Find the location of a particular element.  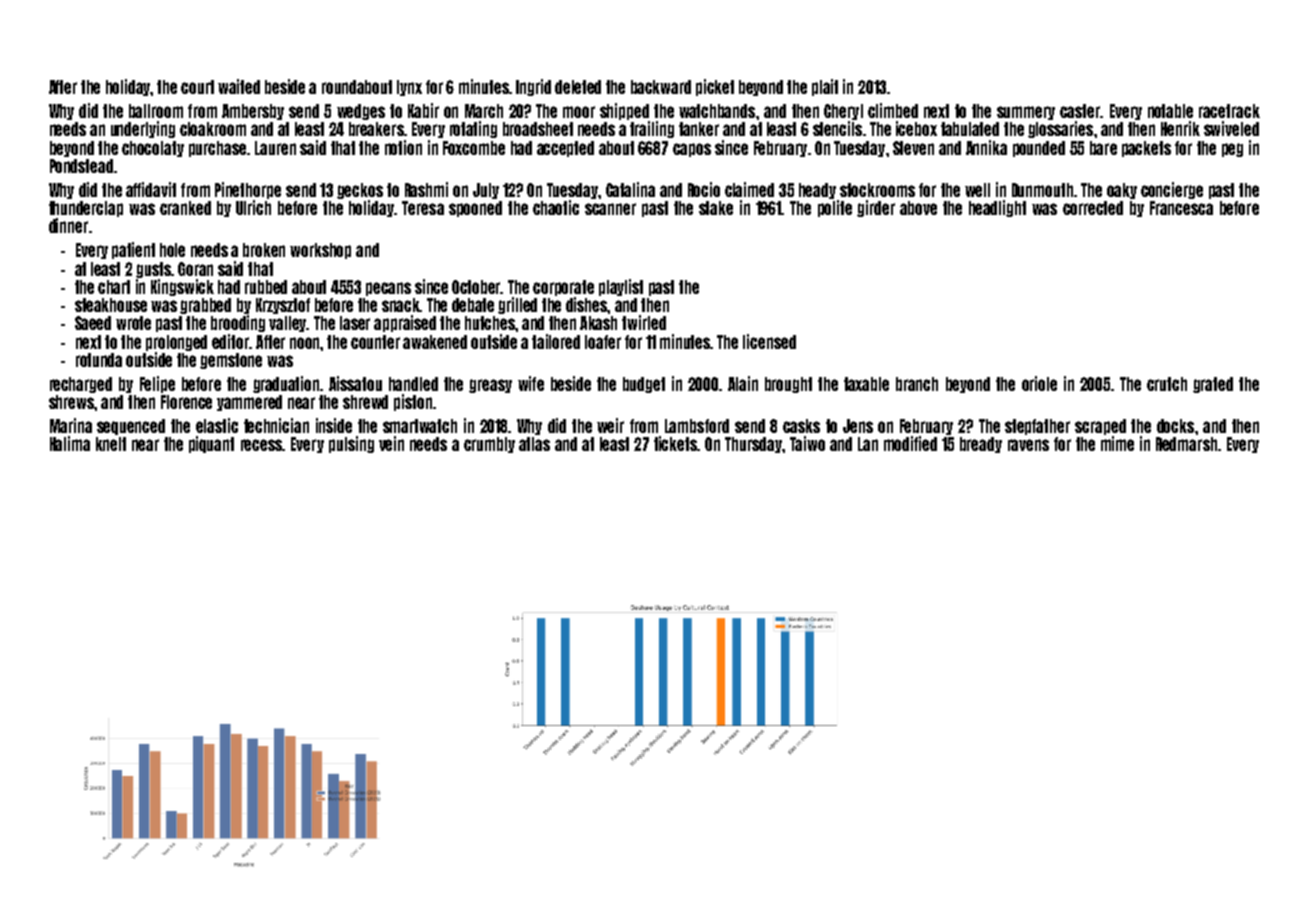

stockrooms is located at coordinates (877, 190).
